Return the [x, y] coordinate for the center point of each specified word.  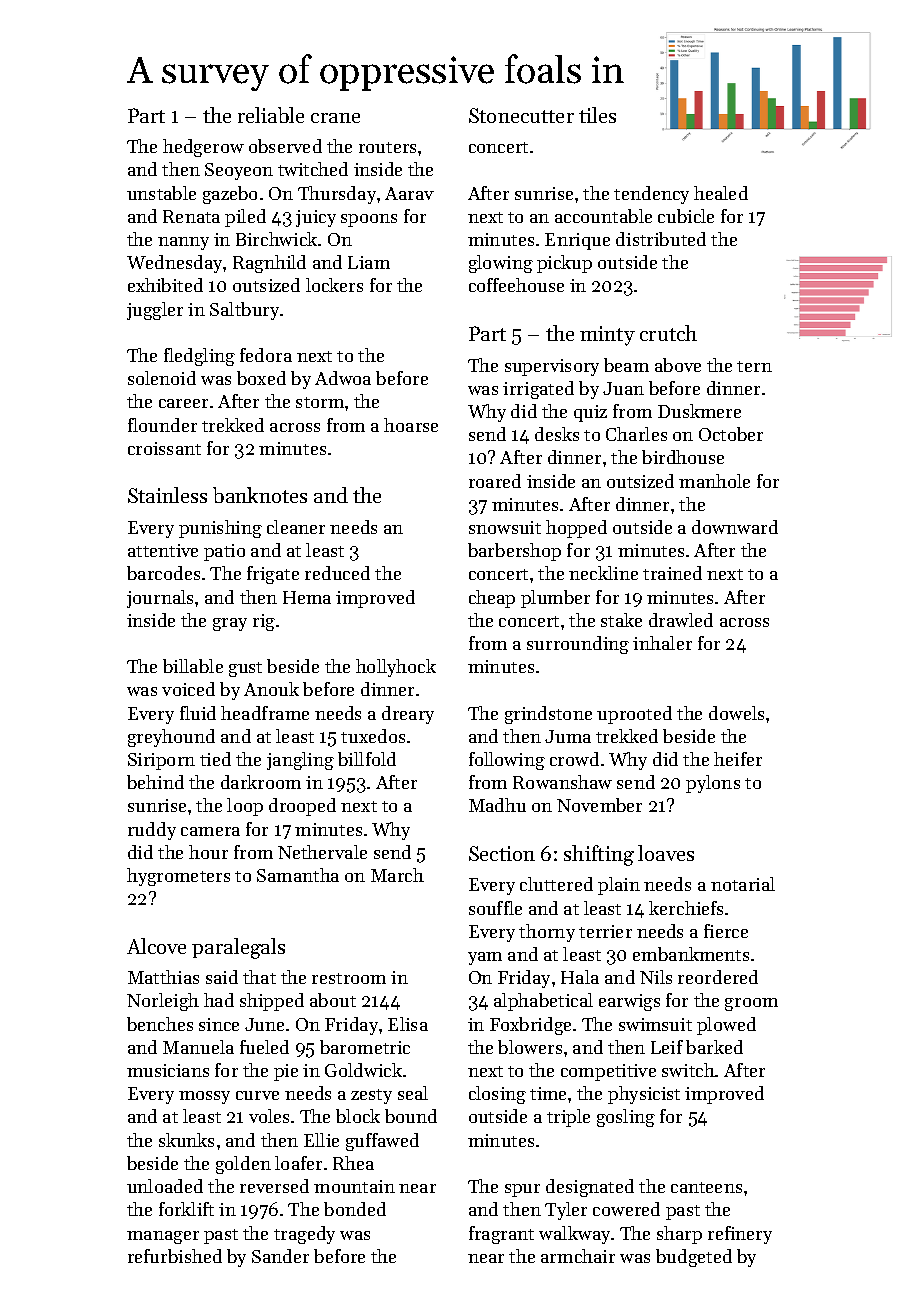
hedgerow [203, 148]
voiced [188, 689]
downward [735, 527]
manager [163, 1237]
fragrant [501, 1235]
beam [626, 365]
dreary [408, 715]
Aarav [409, 193]
